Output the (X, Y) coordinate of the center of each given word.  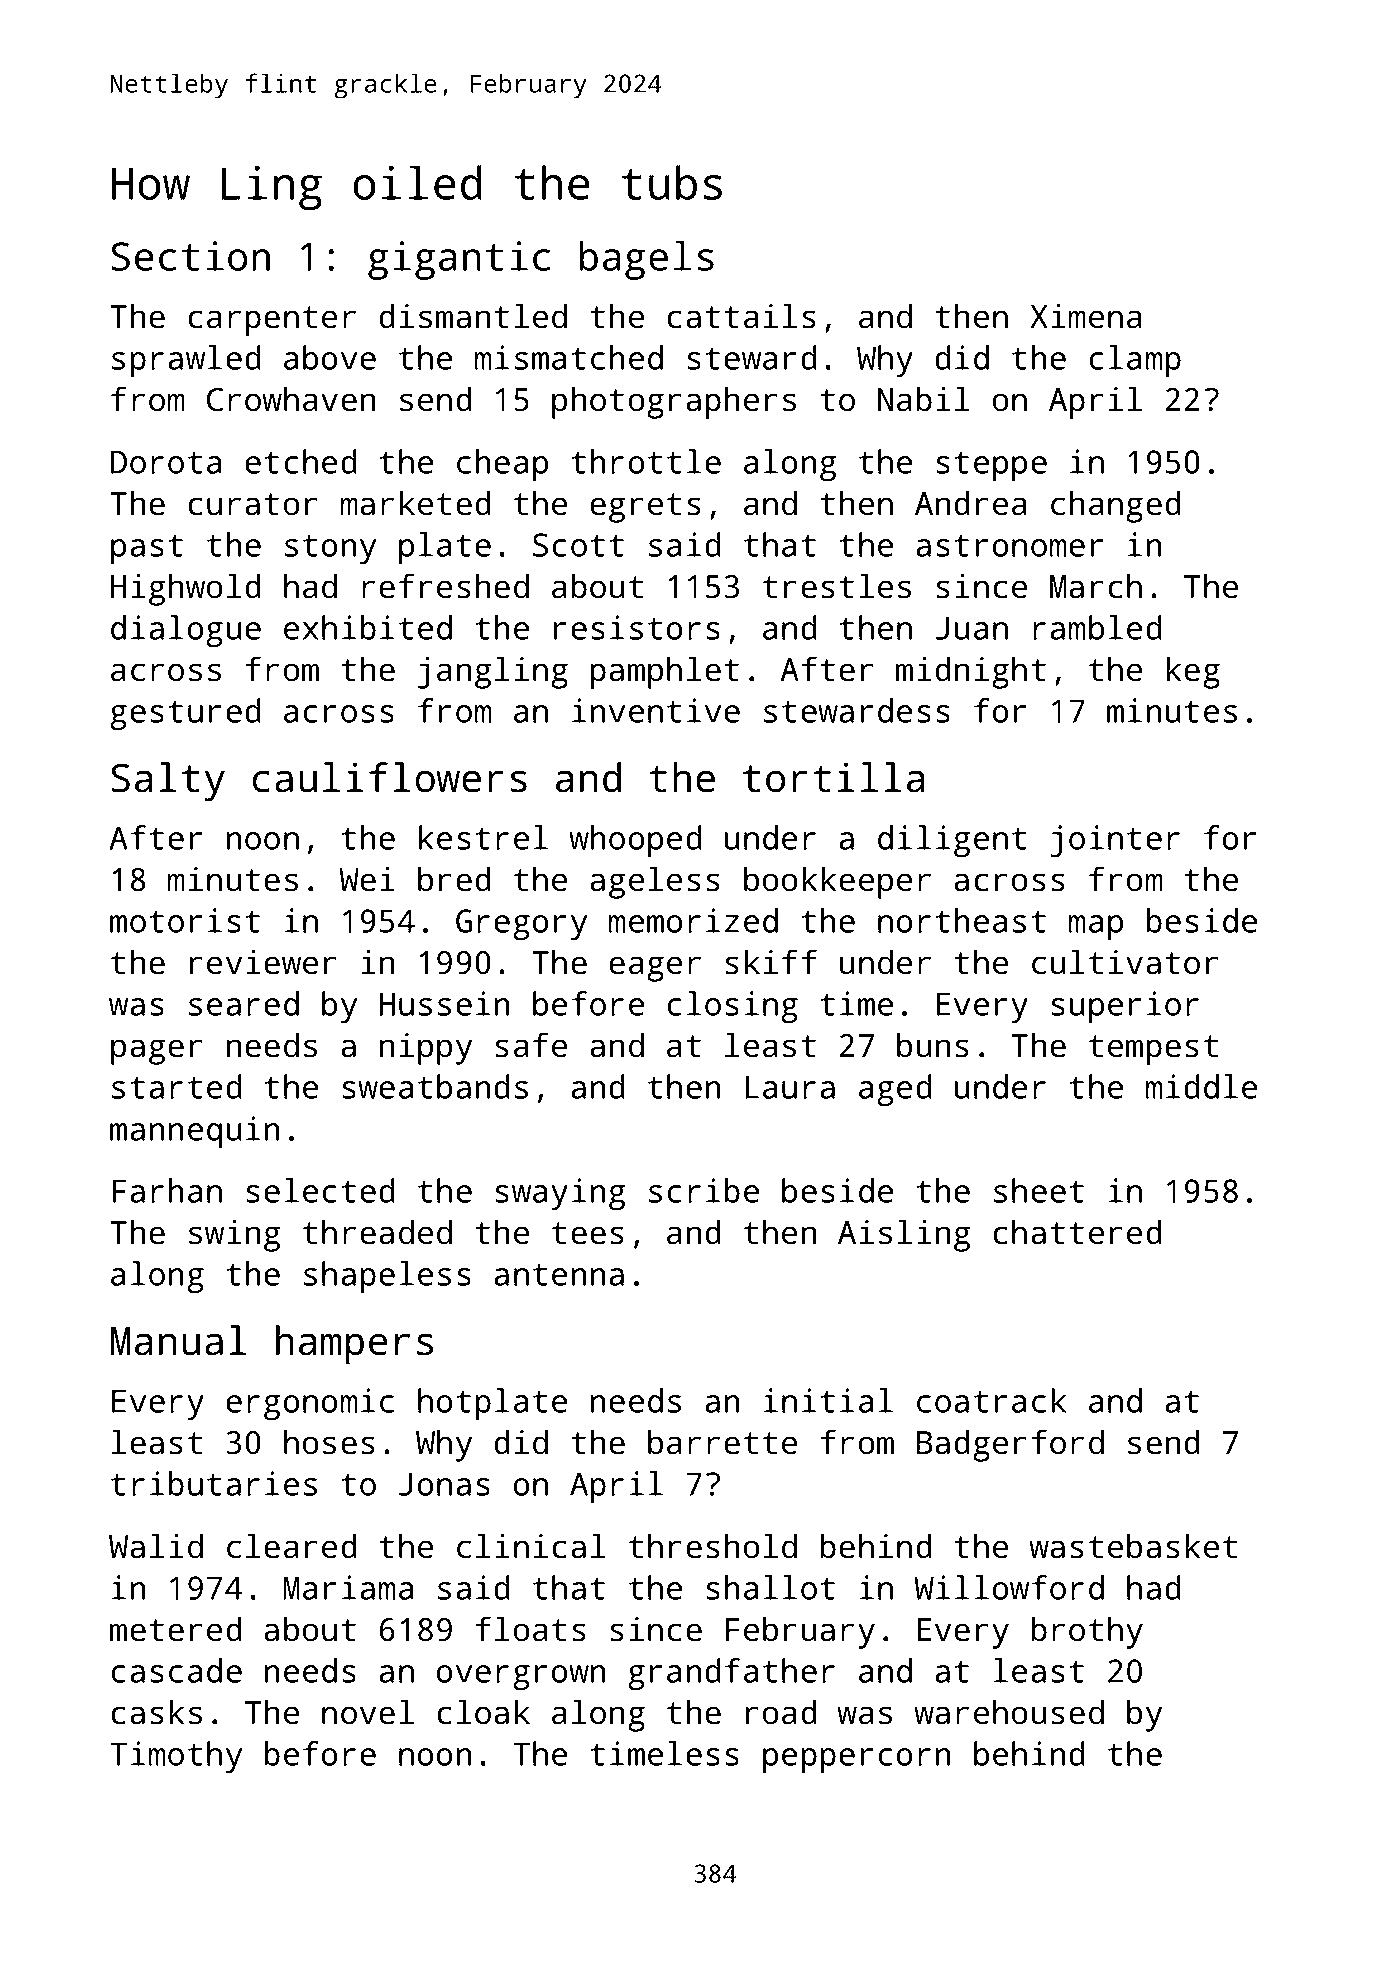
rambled (1097, 627)
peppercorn (856, 1760)
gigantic (459, 260)
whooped (635, 841)
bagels (647, 260)
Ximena (1085, 316)
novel (368, 1712)
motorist (185, 920)
